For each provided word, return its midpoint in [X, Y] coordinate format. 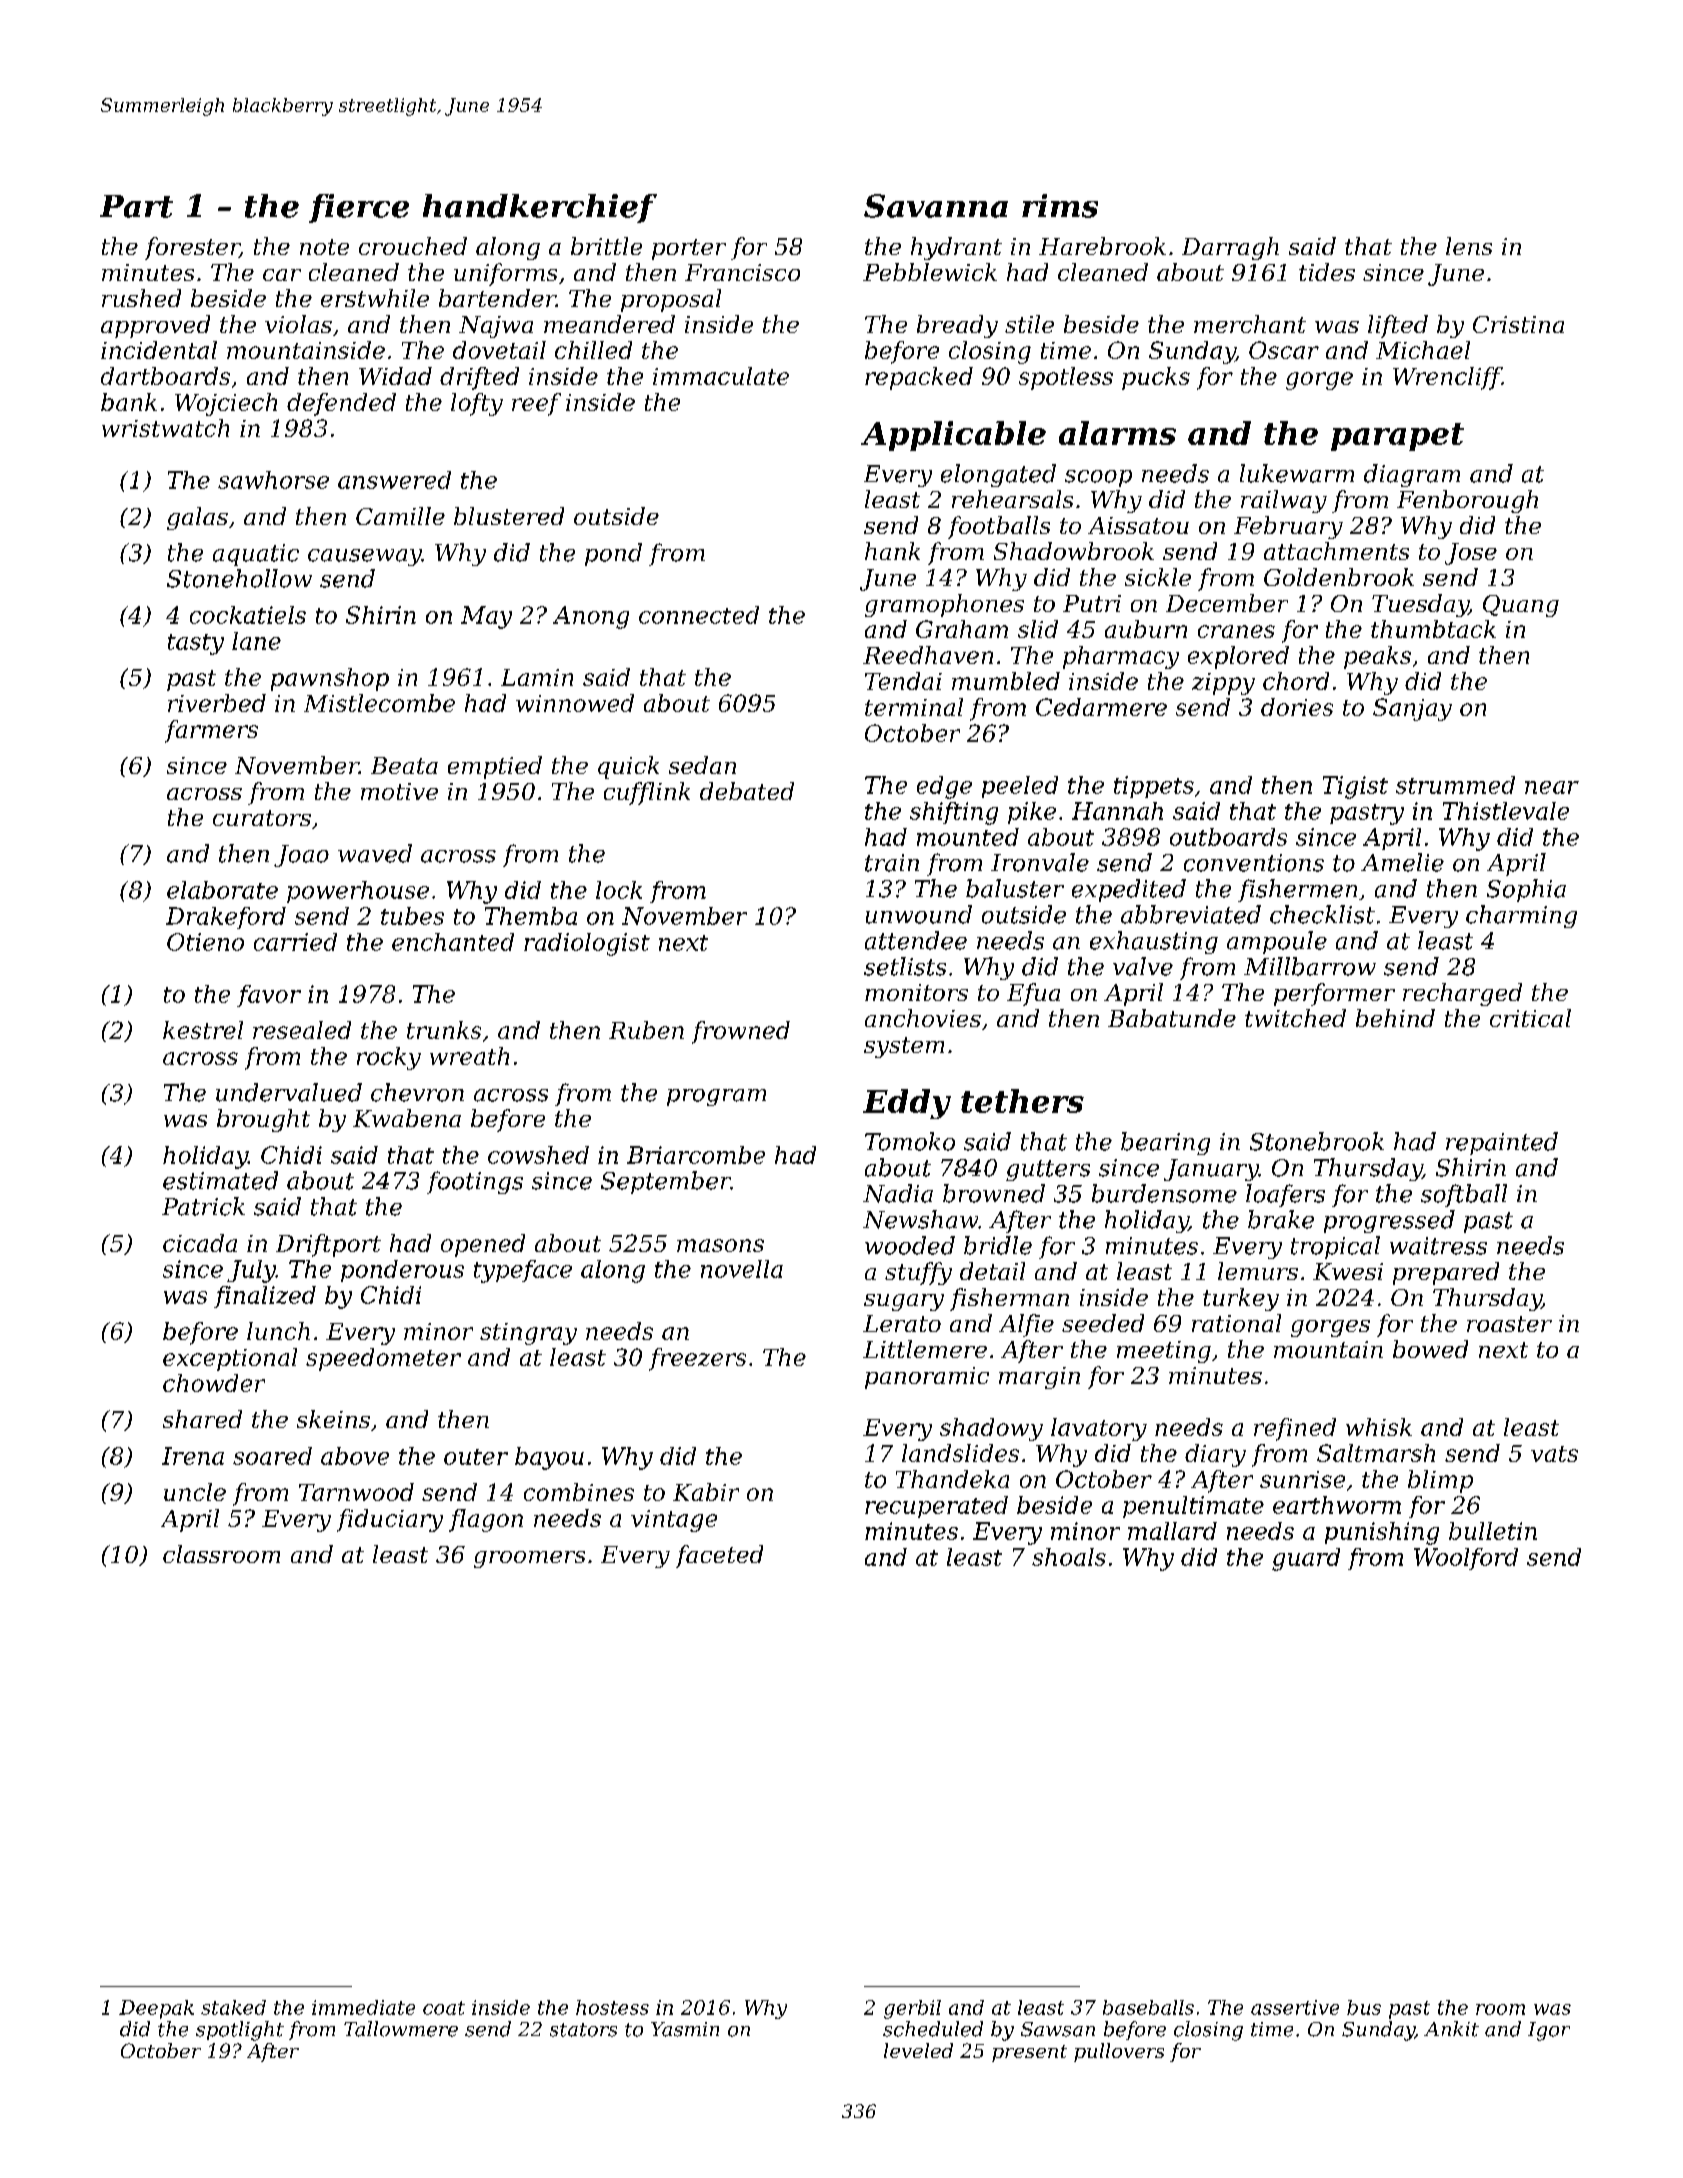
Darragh [1230, 248]
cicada [200, 1243]
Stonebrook [1317, 1141]
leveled [918, 2050]
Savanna [936, 206]
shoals [1069, 1557]
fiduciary [390, 1520]
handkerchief [540, 208]
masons [720, 1245]
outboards [1228, 837]
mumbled [1006, 681]
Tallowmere [401, 2029]
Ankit [1451, 2029]
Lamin [537, 677]
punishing [1382, 1533]
